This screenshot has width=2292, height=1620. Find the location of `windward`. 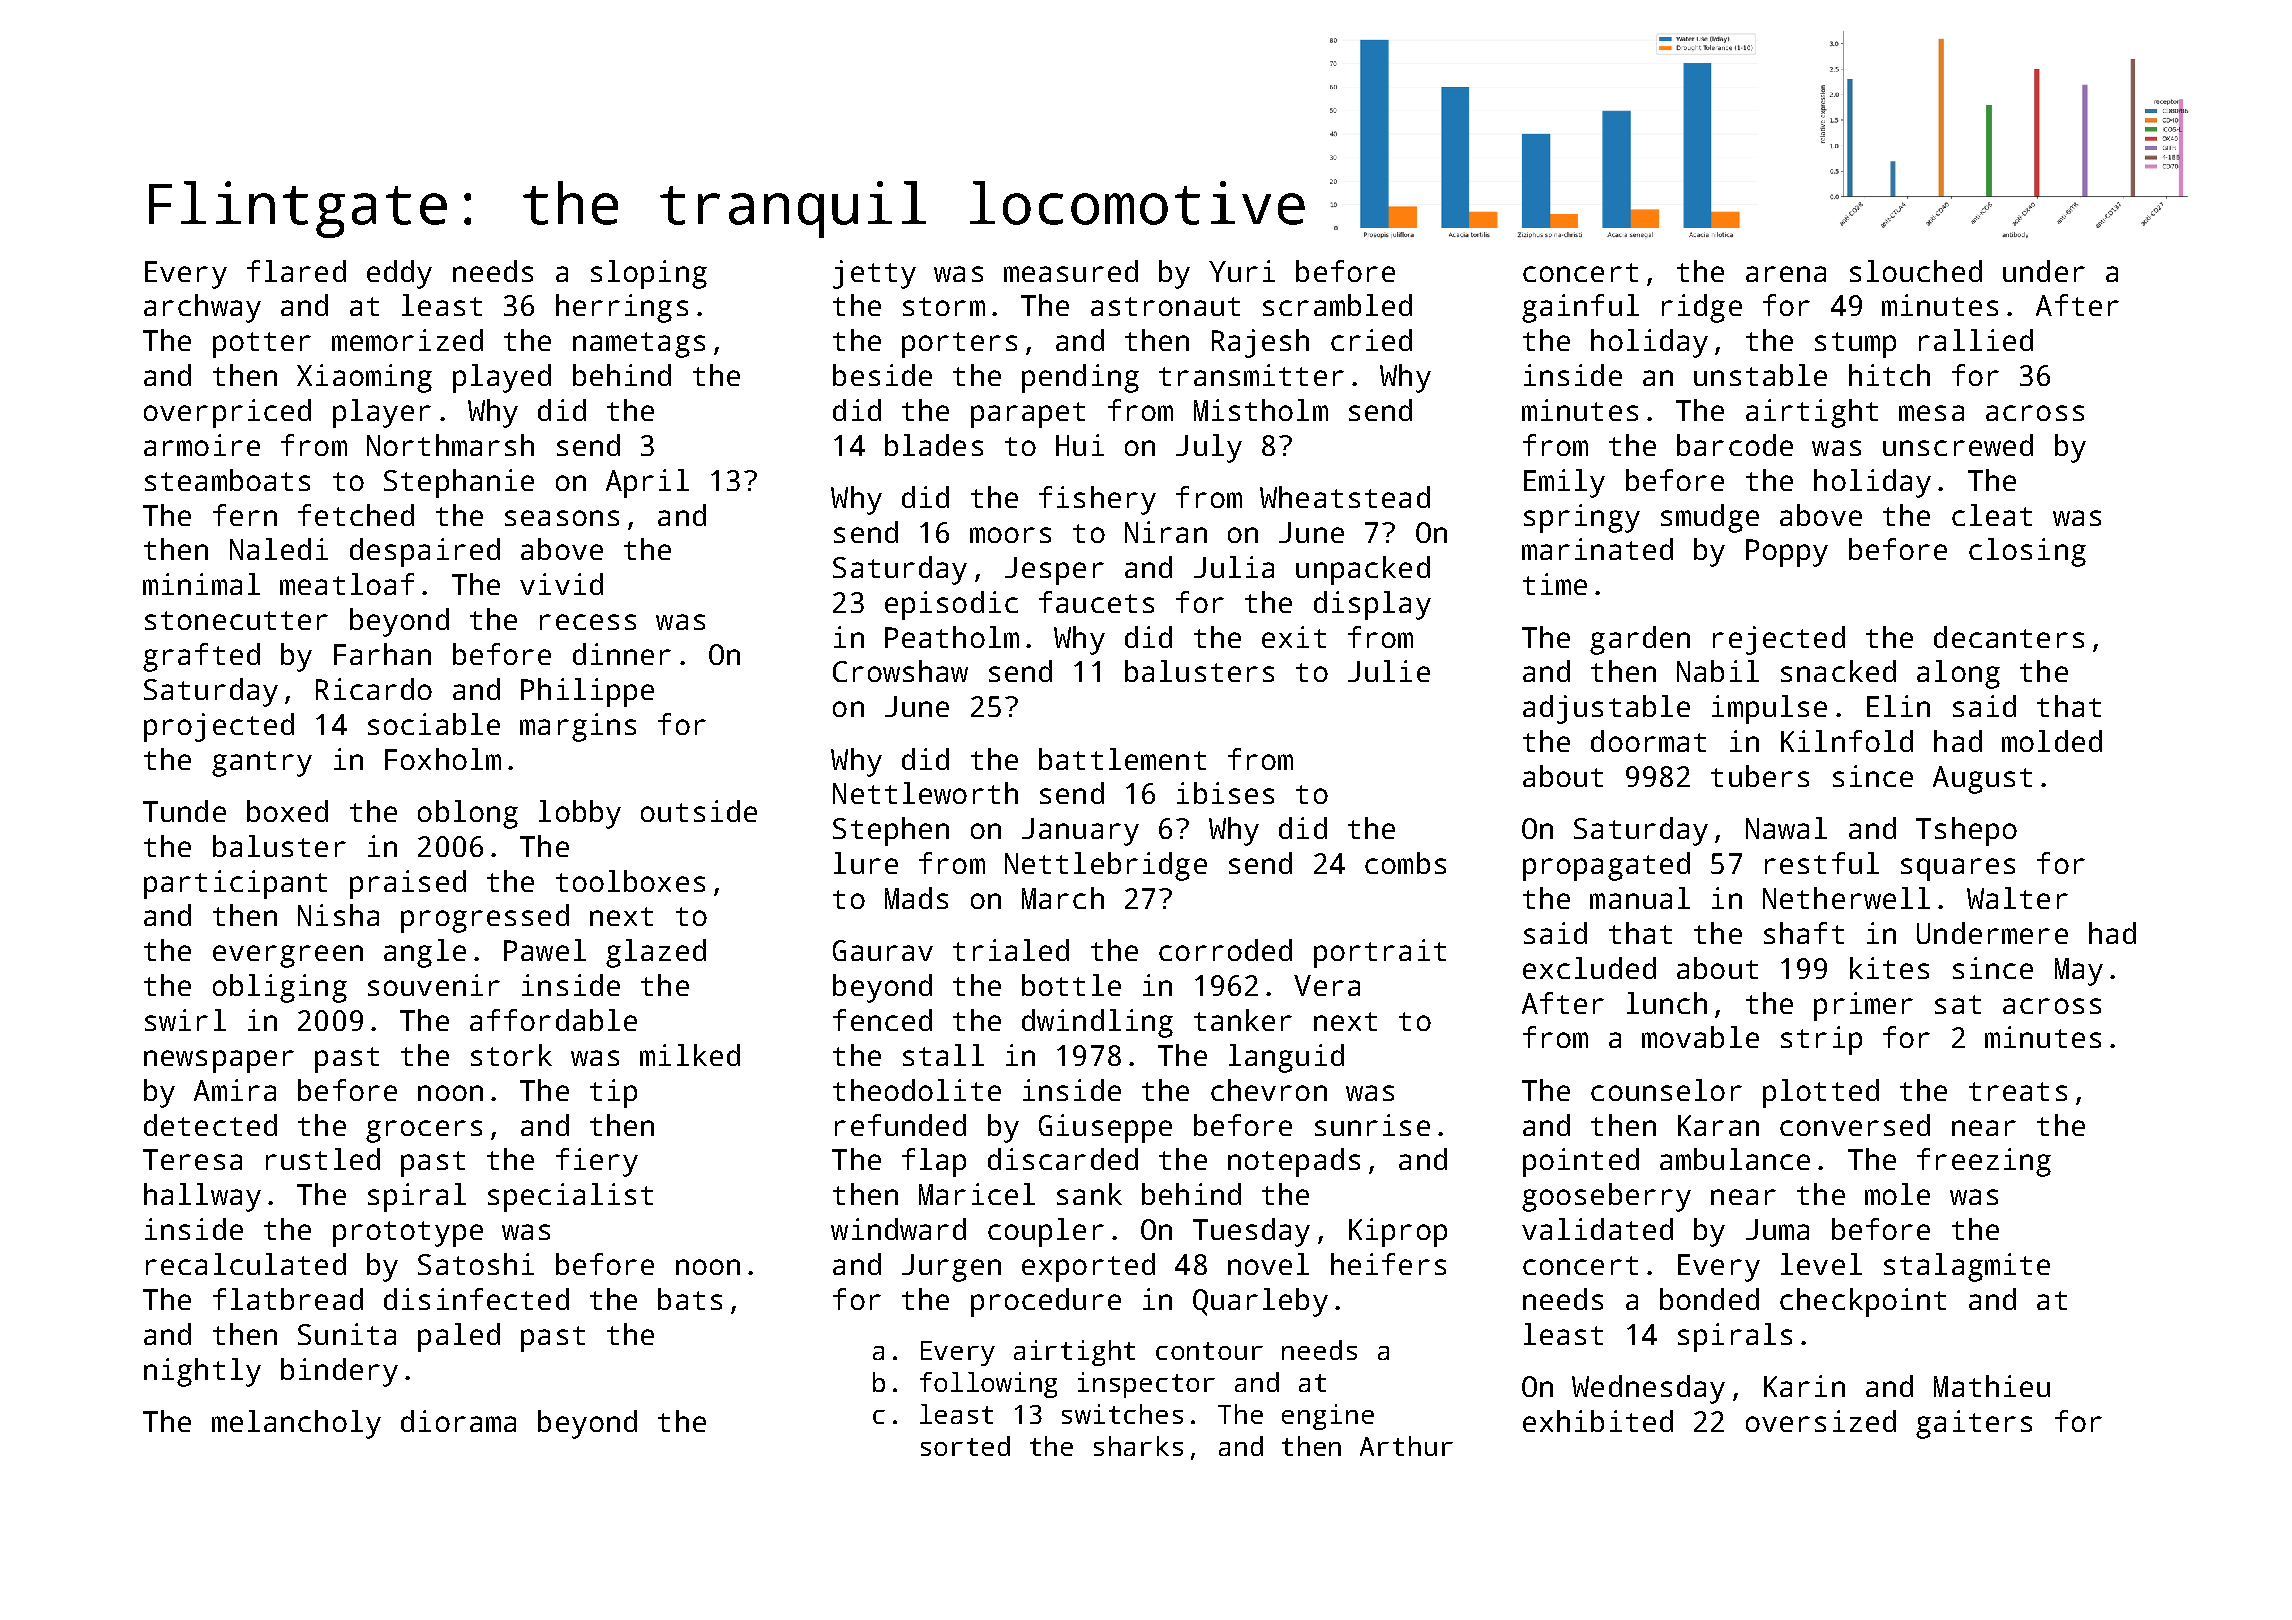

windward is located at coordinates (898, 1229).
